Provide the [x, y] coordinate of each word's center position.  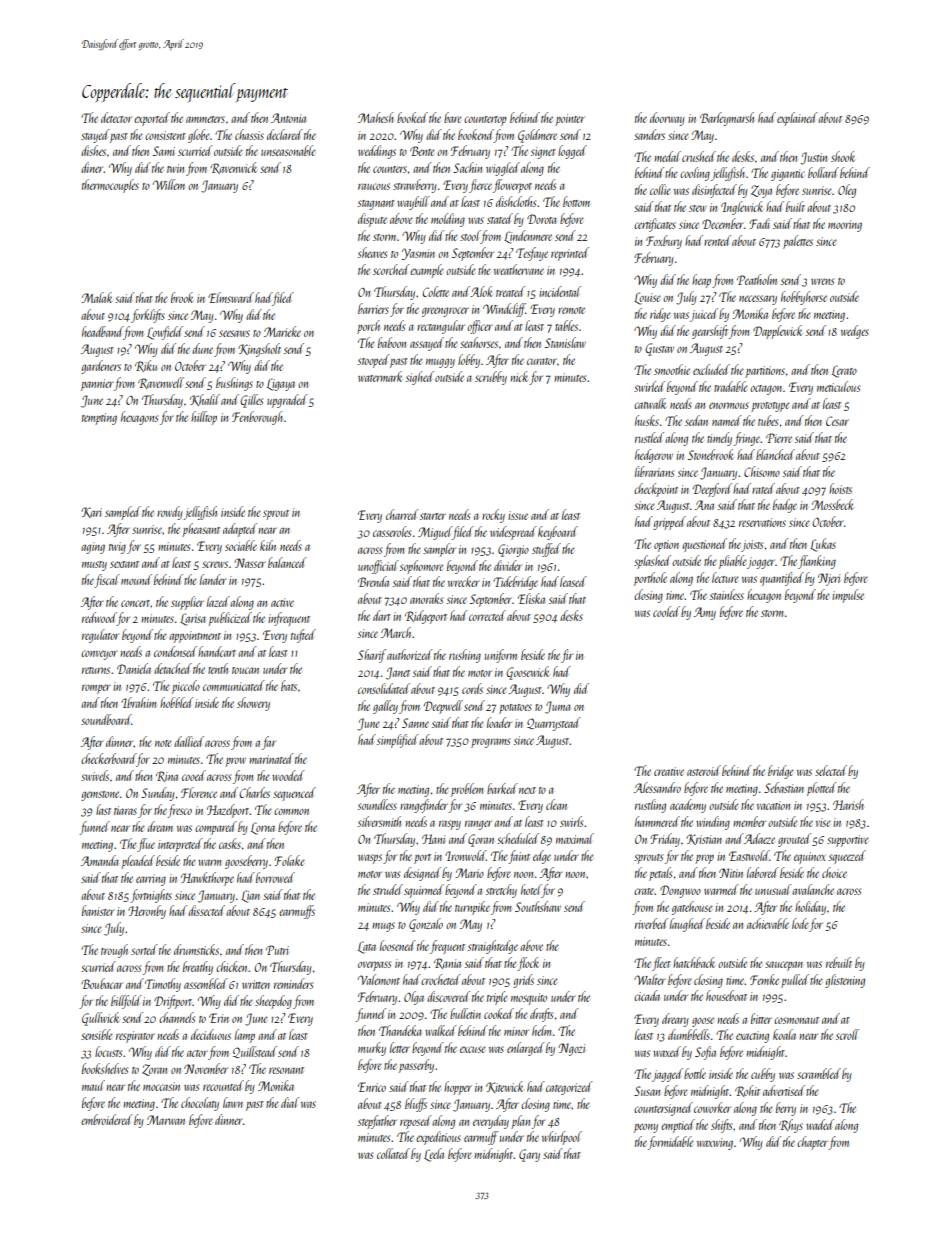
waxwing [715, 1144]
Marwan [166, 1120]
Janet [398, 673]
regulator [100, 636]
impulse [848, 596]
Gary [529, 1155]
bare [453, 117]
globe [199, 136]
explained [797, 119]
